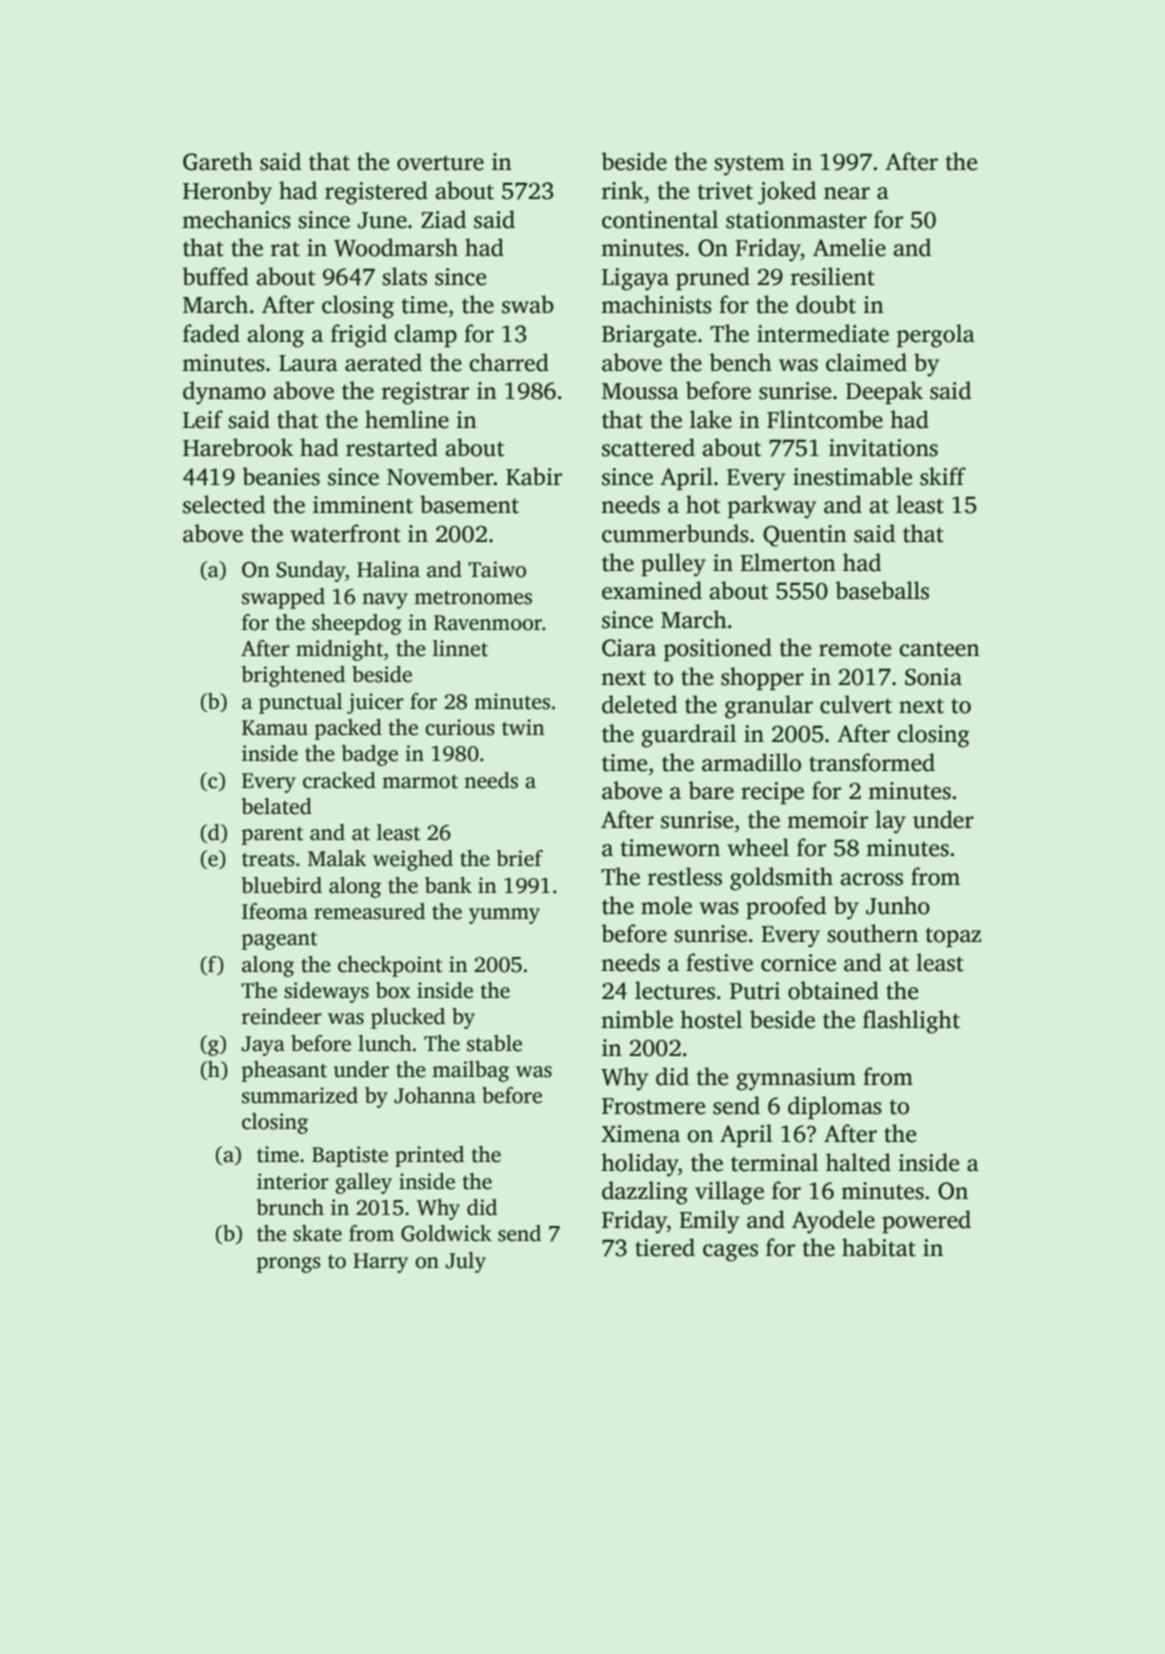 The width and height of the screenshot is (1165, 1654). What do you see at coordinates (497, 569) in the screenshot?
I see `Taiwo` at bounding box center [497, 569].
